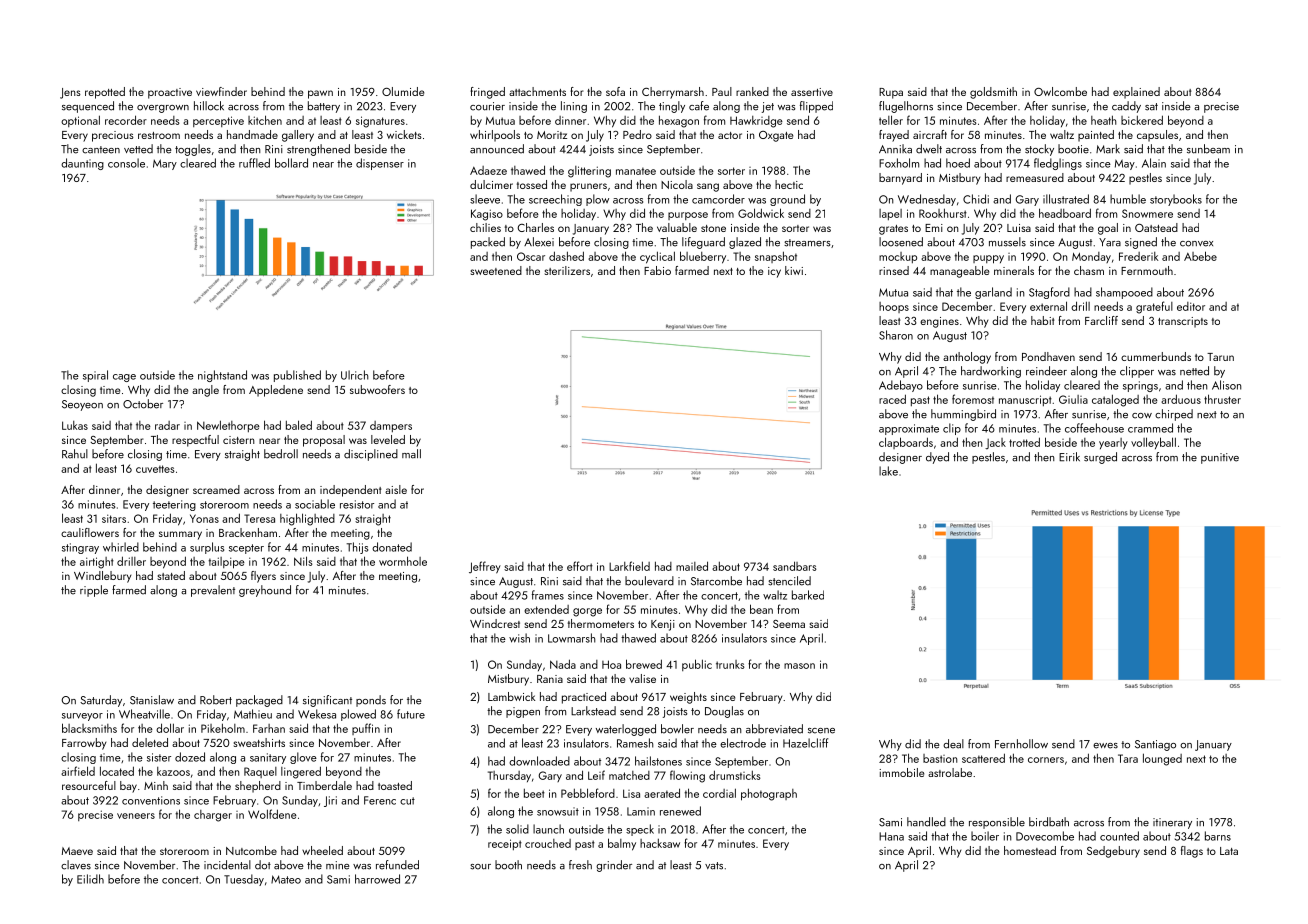 The image size is (1308, 924). I want to click on flags, so click(1192, 852).
